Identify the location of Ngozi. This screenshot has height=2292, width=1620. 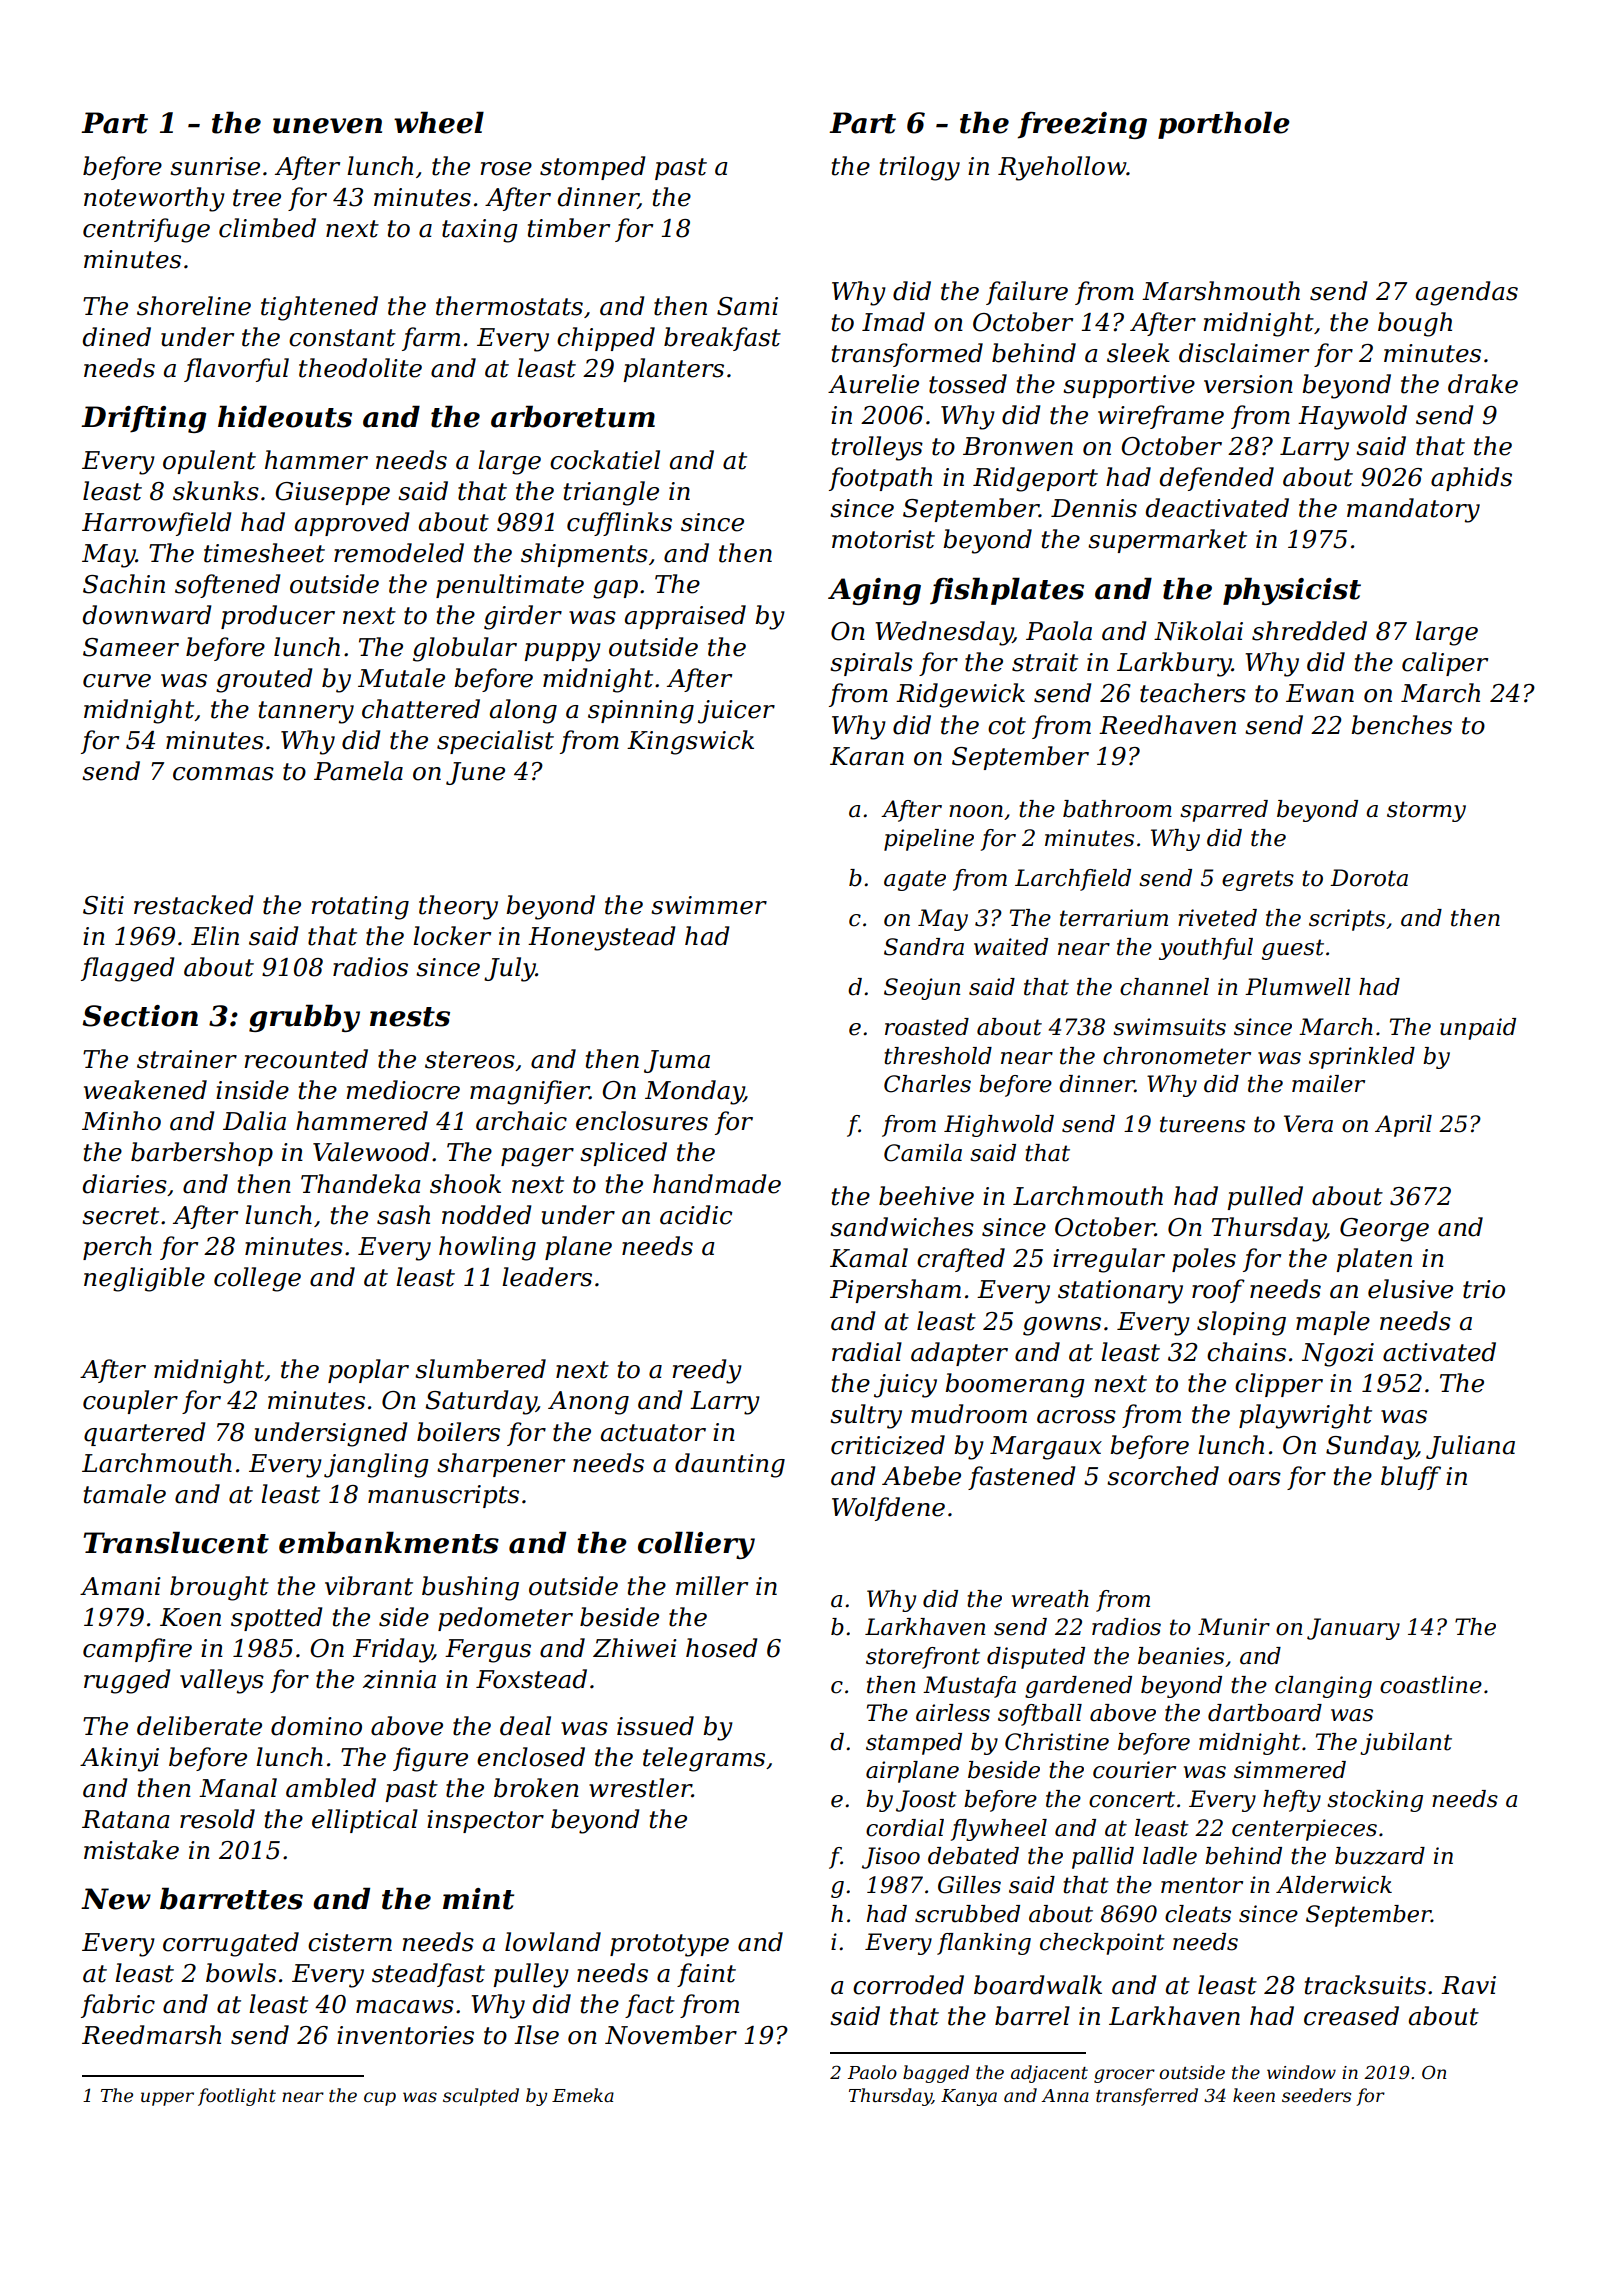
(1338, 1355).
